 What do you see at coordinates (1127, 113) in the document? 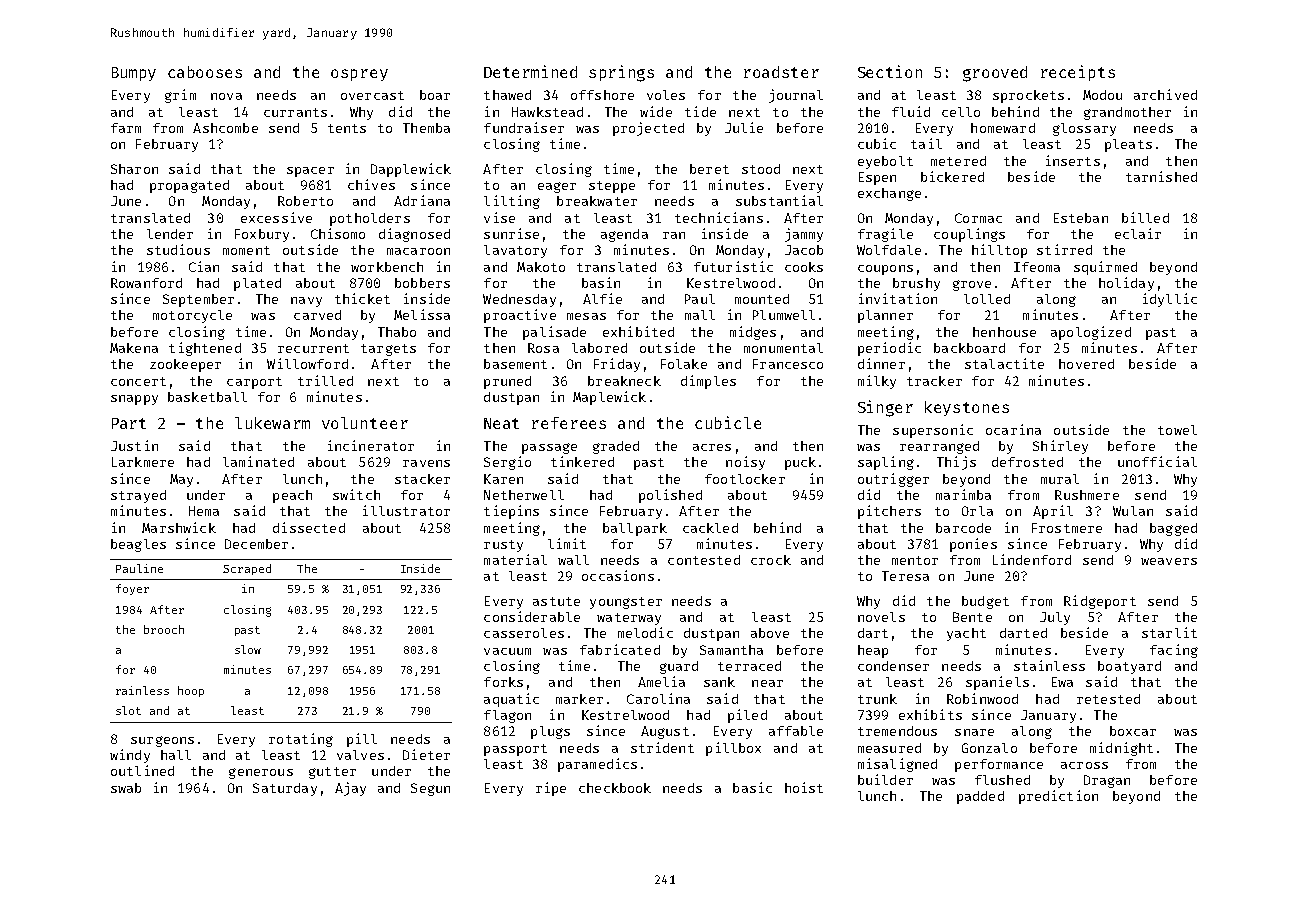
I see `grandmother` at bounding box center [1127, 113].
